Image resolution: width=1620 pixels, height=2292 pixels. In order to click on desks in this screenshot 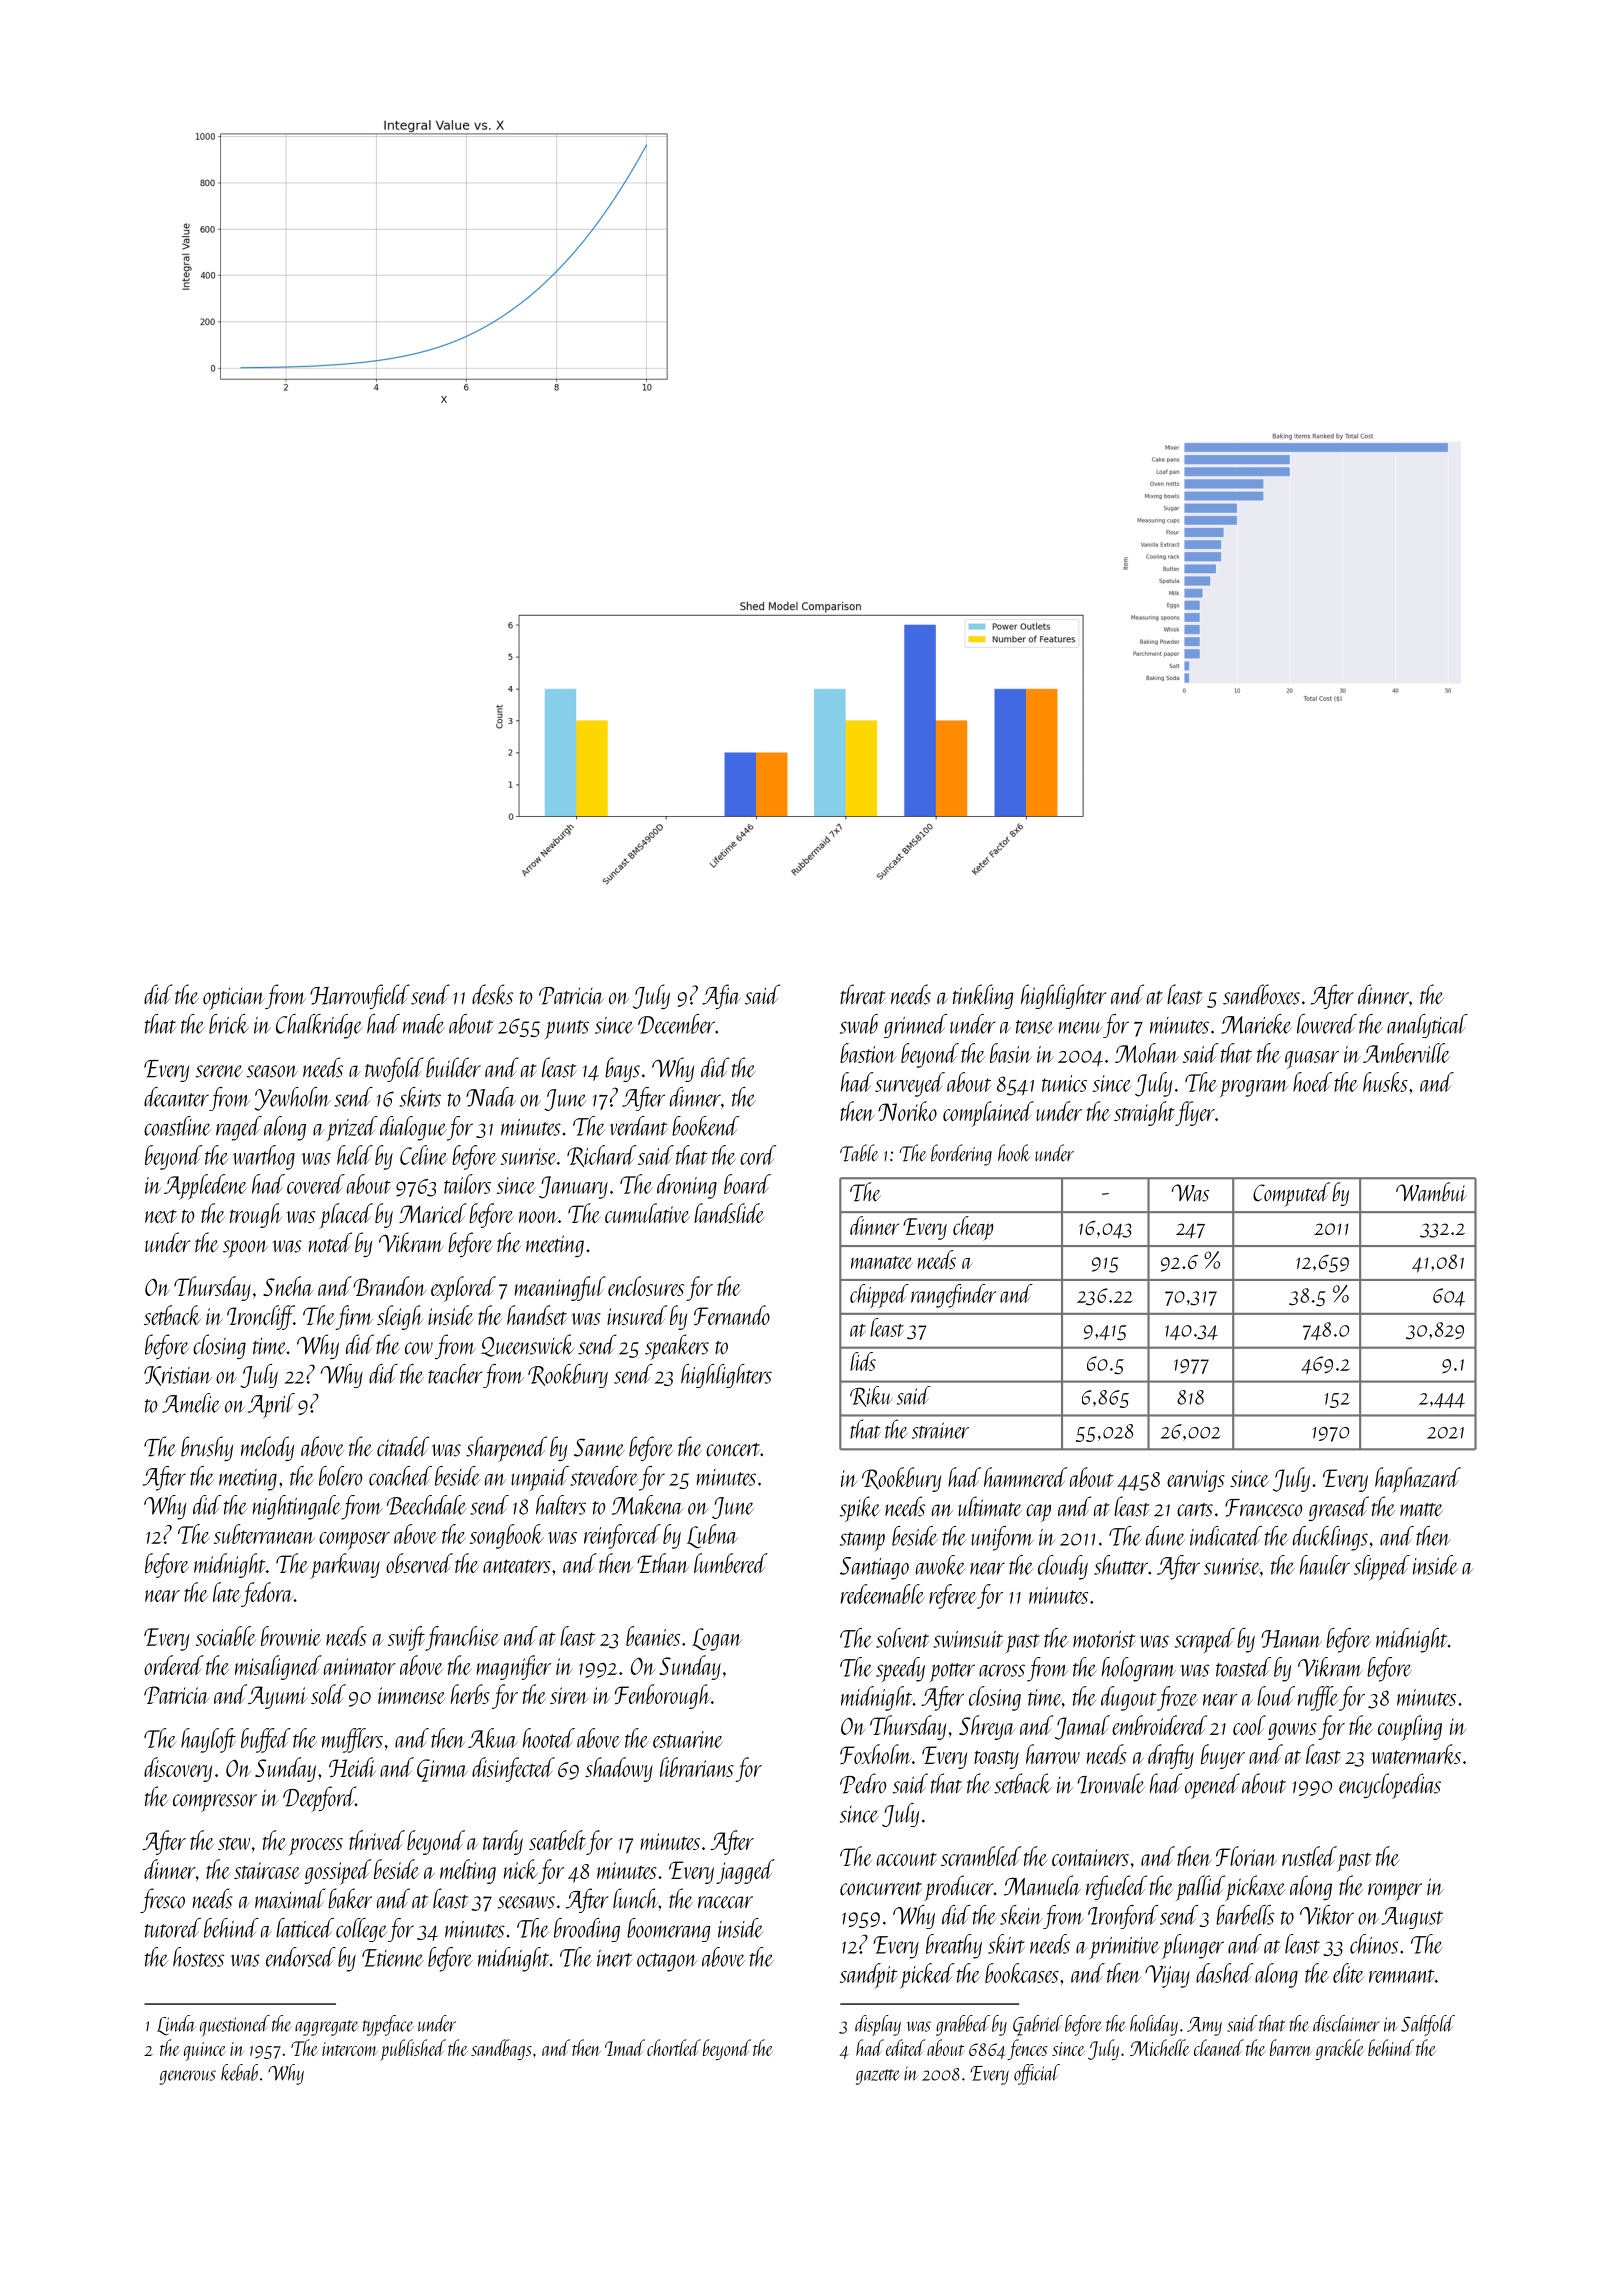, I will do `click(492, 994)`.
